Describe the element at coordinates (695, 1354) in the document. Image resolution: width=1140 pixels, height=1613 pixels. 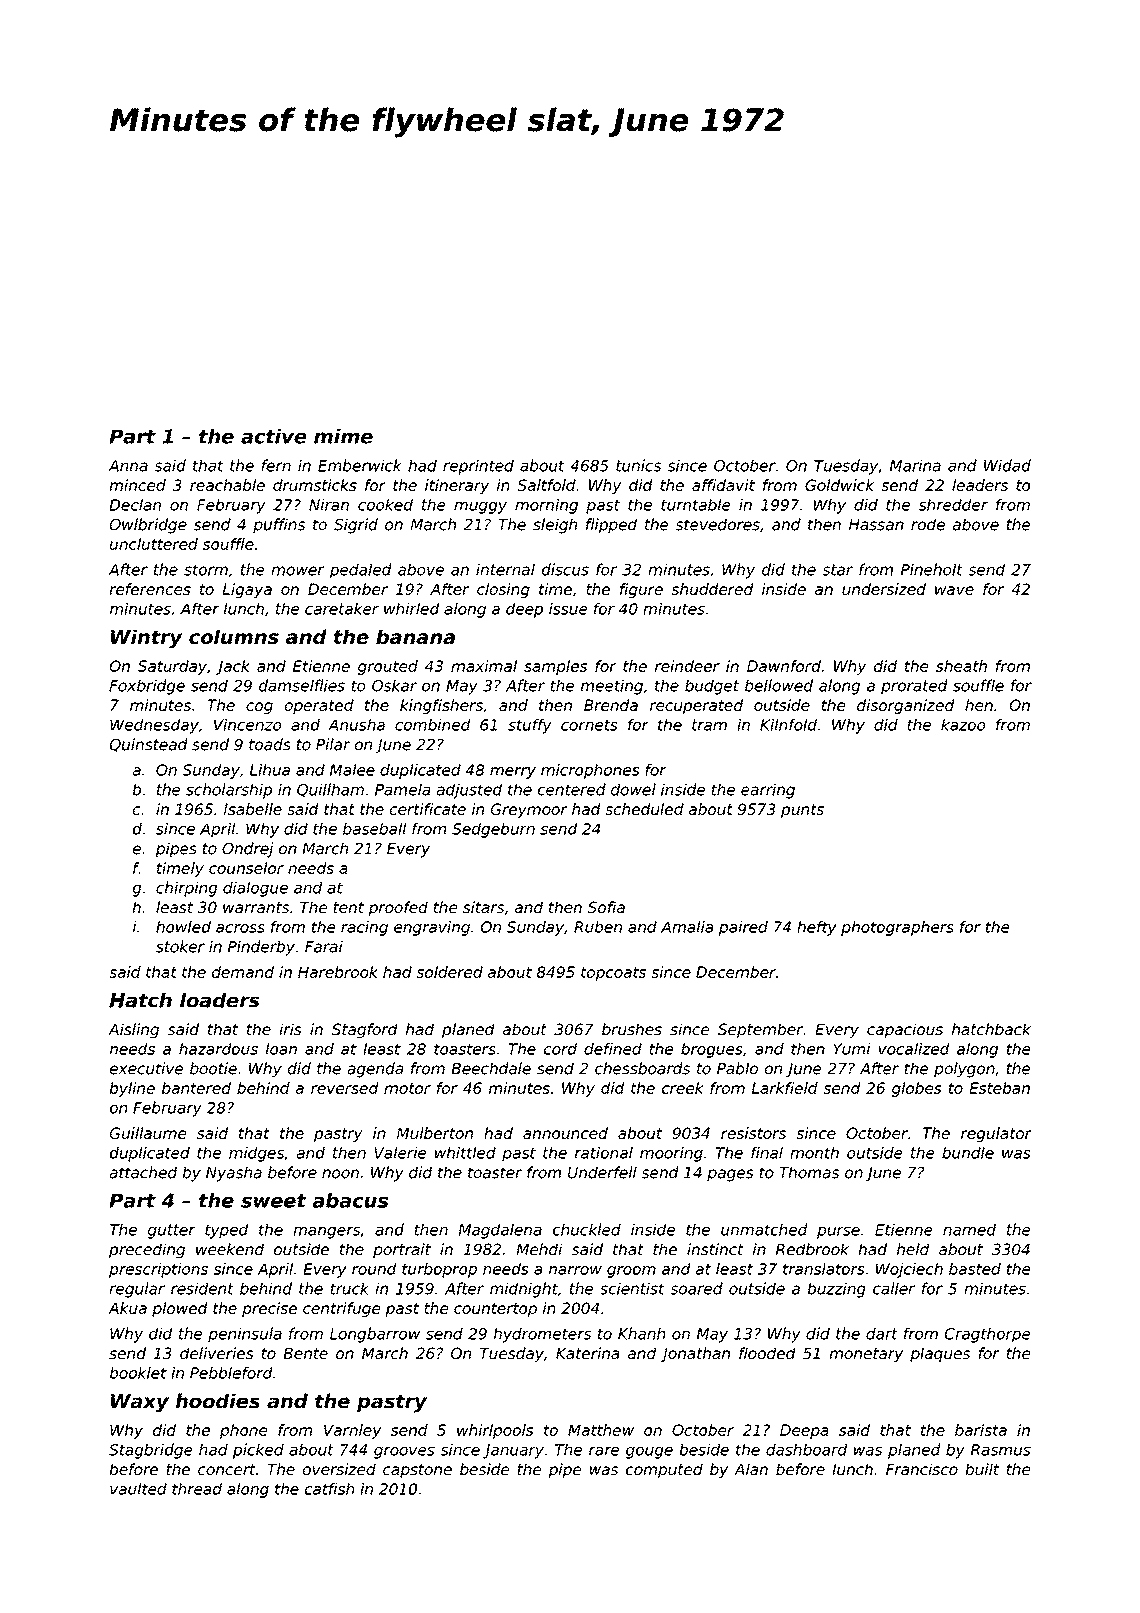
I see `Jonathan` at that location.
